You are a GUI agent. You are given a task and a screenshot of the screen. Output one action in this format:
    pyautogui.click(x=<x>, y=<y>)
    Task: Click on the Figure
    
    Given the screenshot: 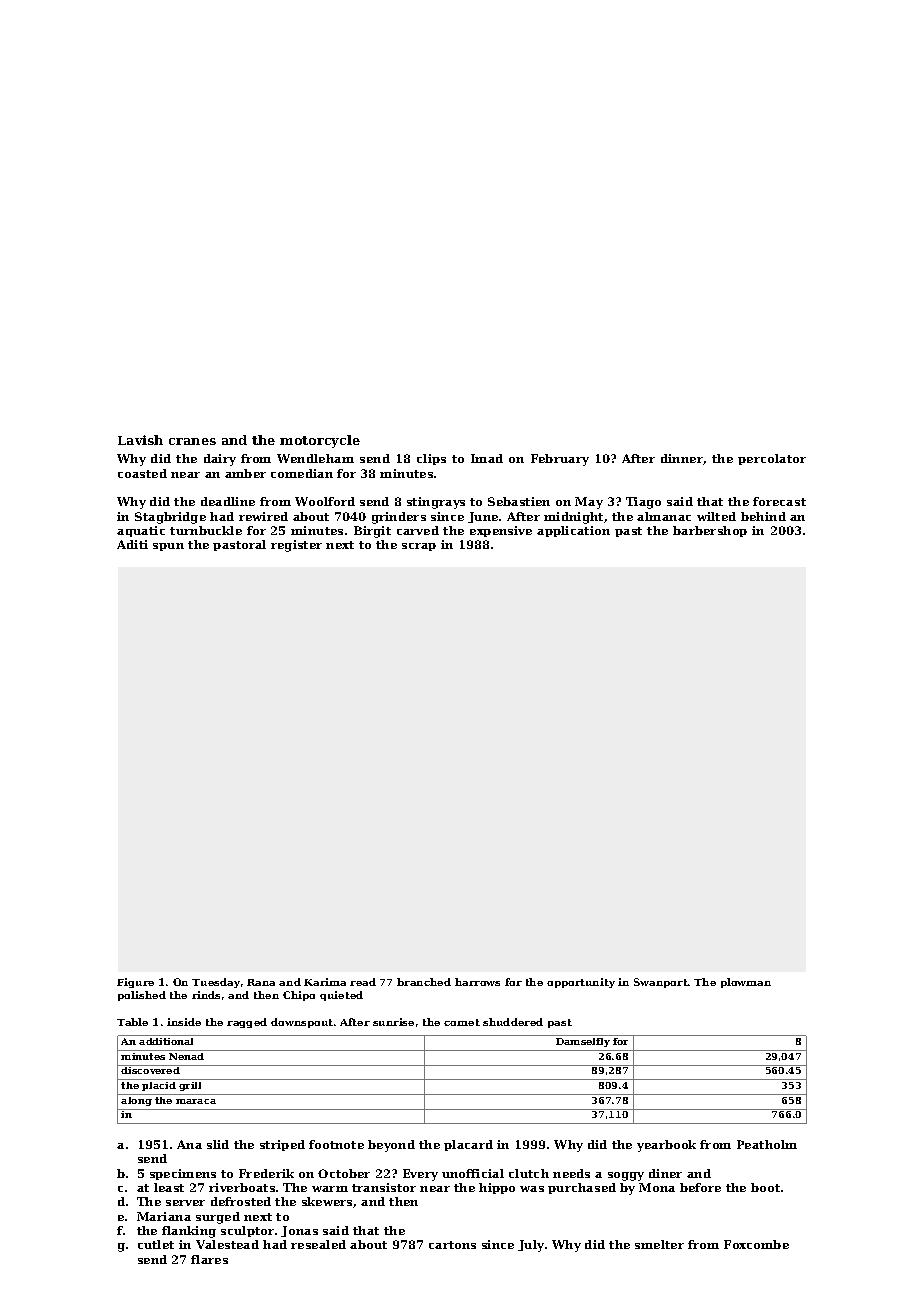 What is the action you would take?
    pyautogui.click(x=135, y=983)
